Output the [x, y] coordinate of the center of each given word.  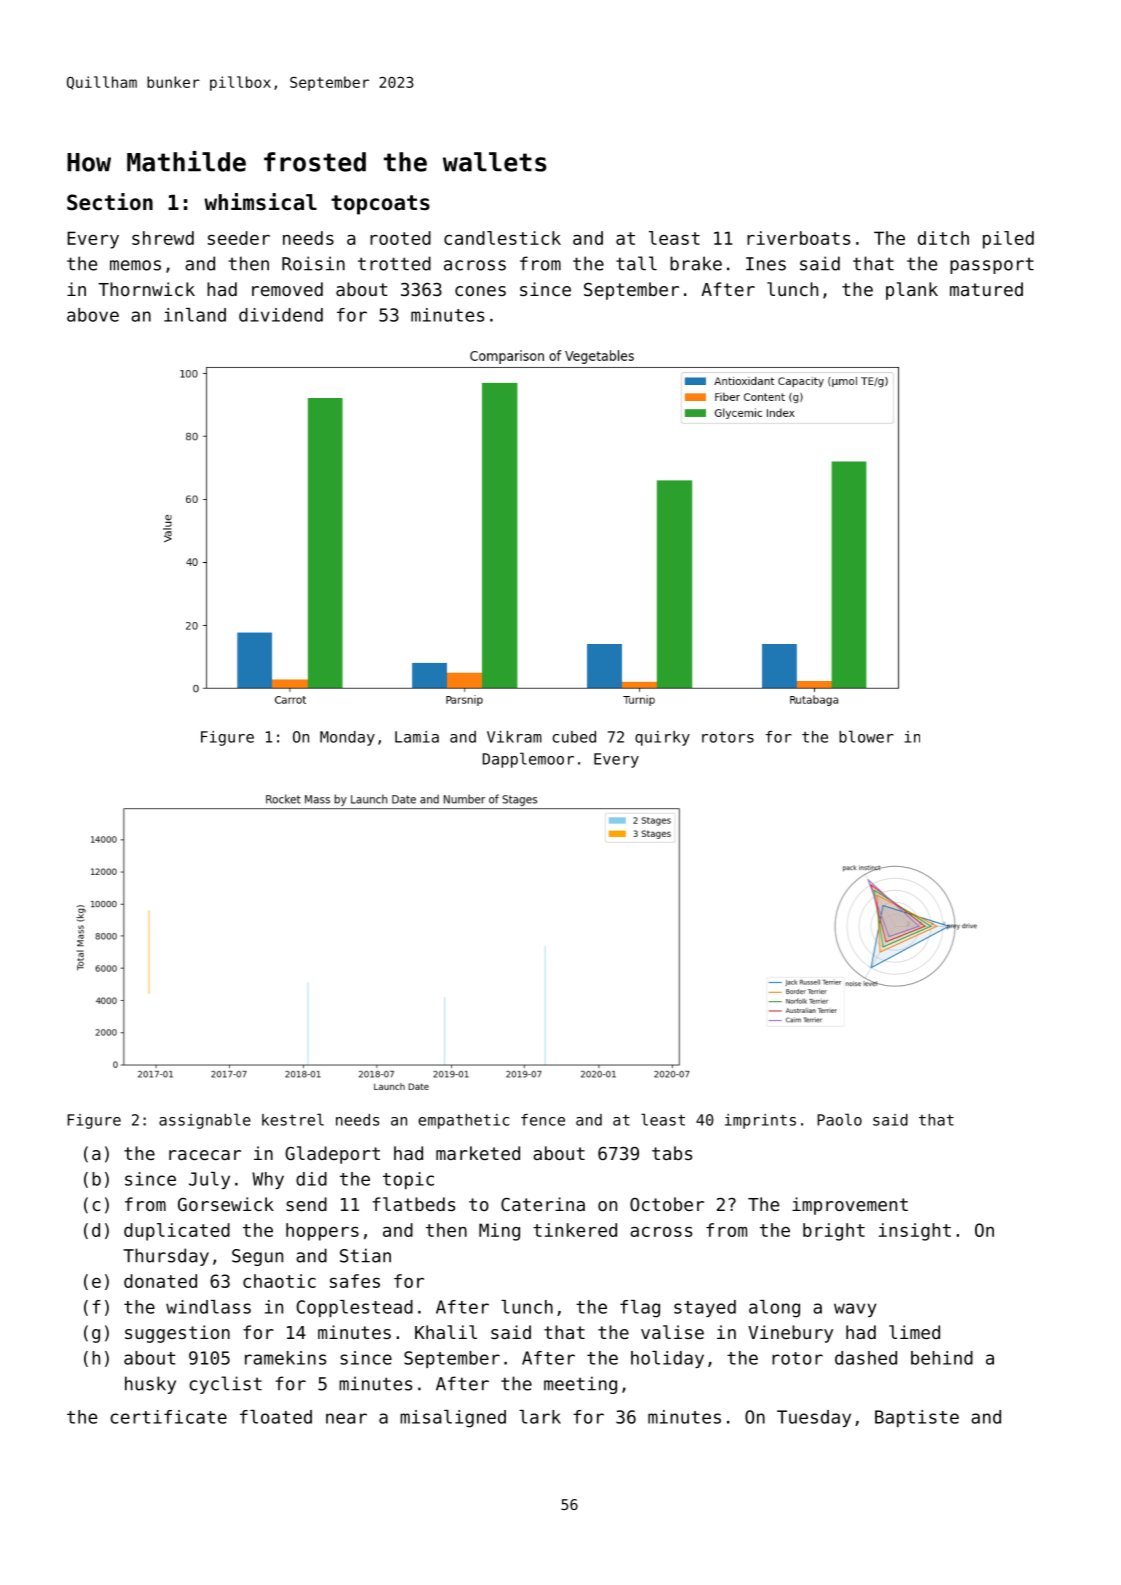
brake [696, 263]
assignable [205, 1121]
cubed [574, 737]
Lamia [417, 737]
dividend [281, 315]
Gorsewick [226, 1204]
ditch [943, 238]
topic [408, 1180]
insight [915, 1232]
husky [150, 1385]
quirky [662, 738]
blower [866, 736]
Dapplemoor [528, 760]
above [93, 315]
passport [992, 265]
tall [636, 263]
